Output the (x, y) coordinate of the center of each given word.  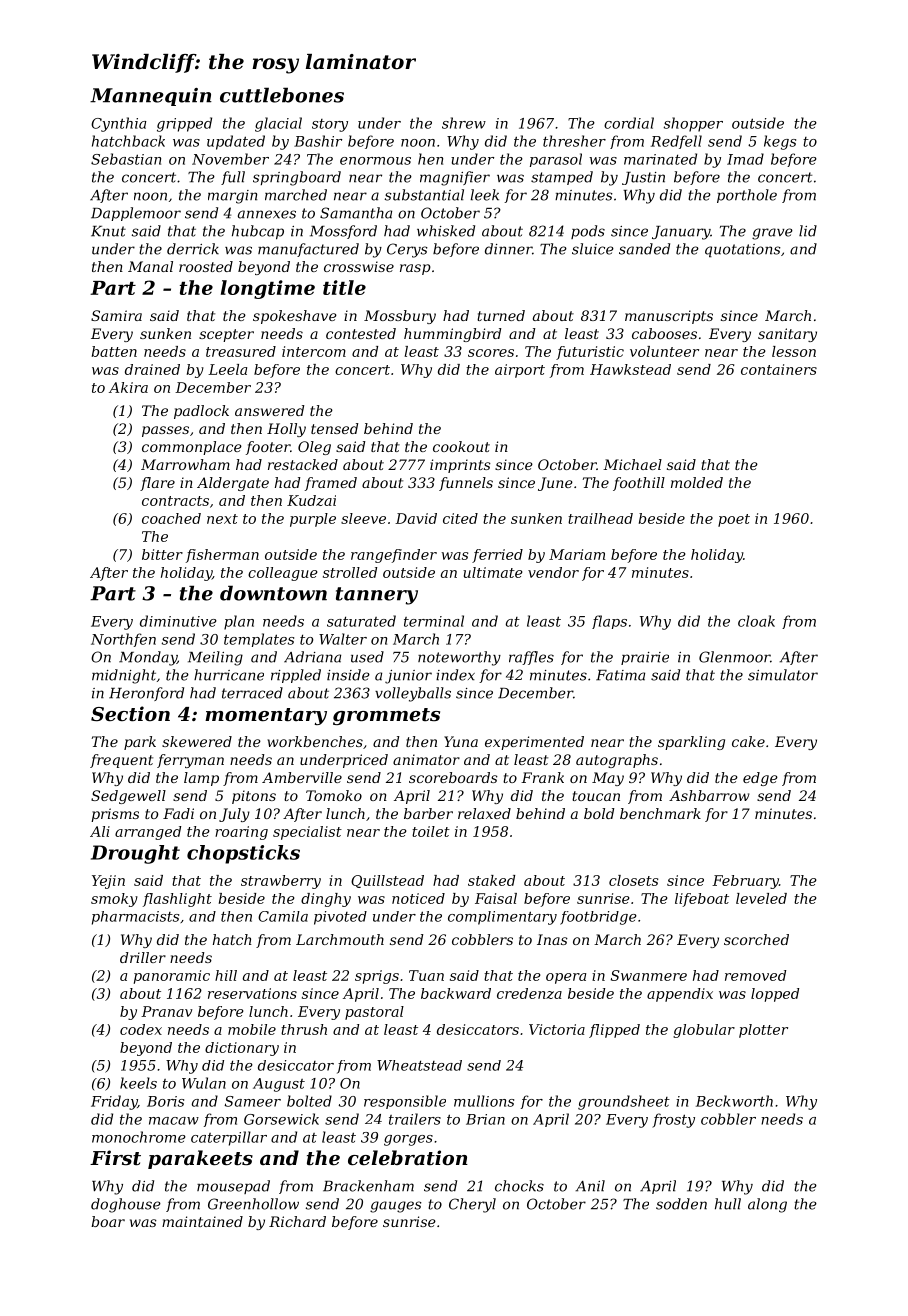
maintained (202, 1221)
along (767, 1205)
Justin (643, 178)
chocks (519, 1186)
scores (491, 353)
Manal (150, 266)
